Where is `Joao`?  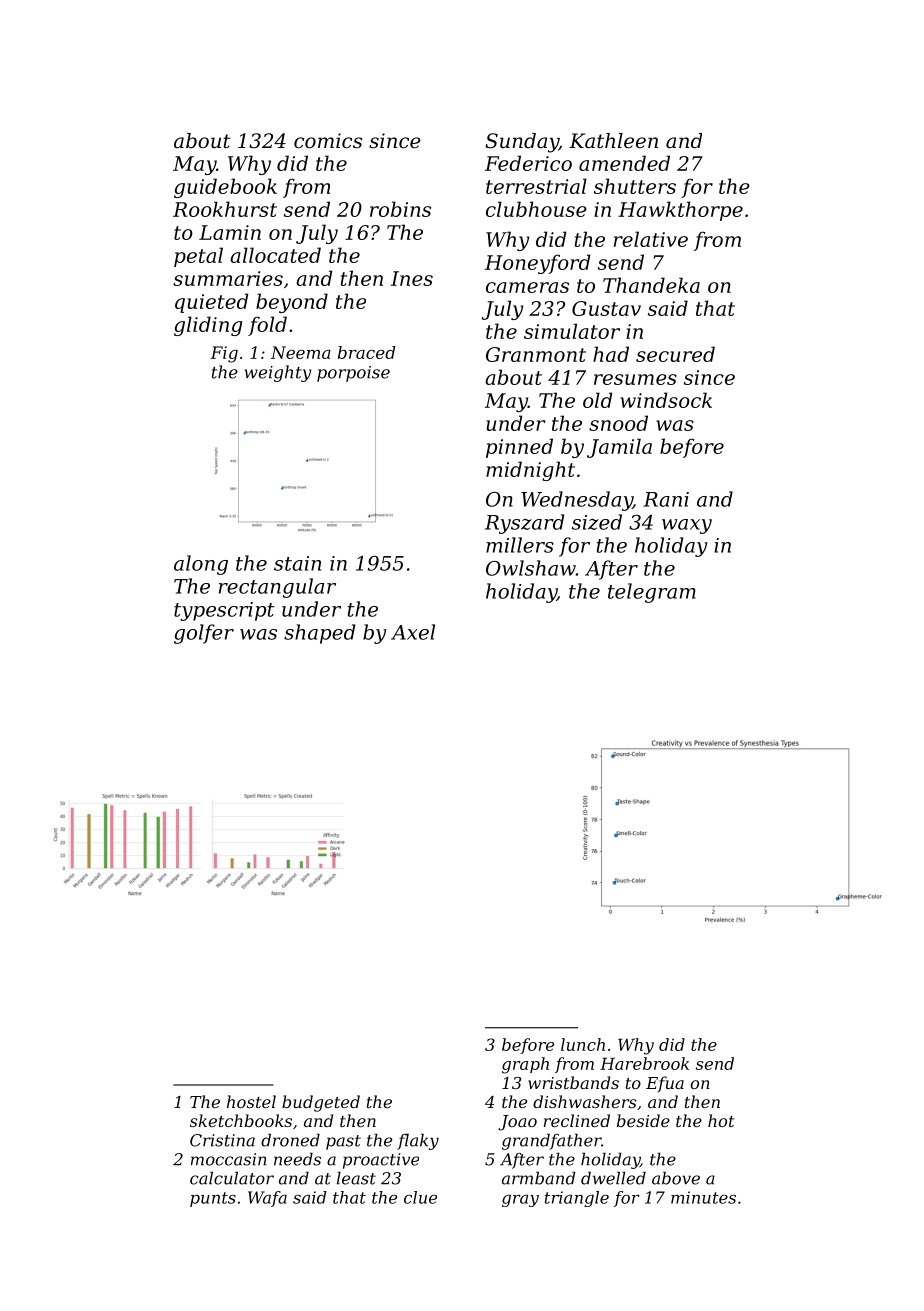 Joao is located at coordinates (517, 1123).
